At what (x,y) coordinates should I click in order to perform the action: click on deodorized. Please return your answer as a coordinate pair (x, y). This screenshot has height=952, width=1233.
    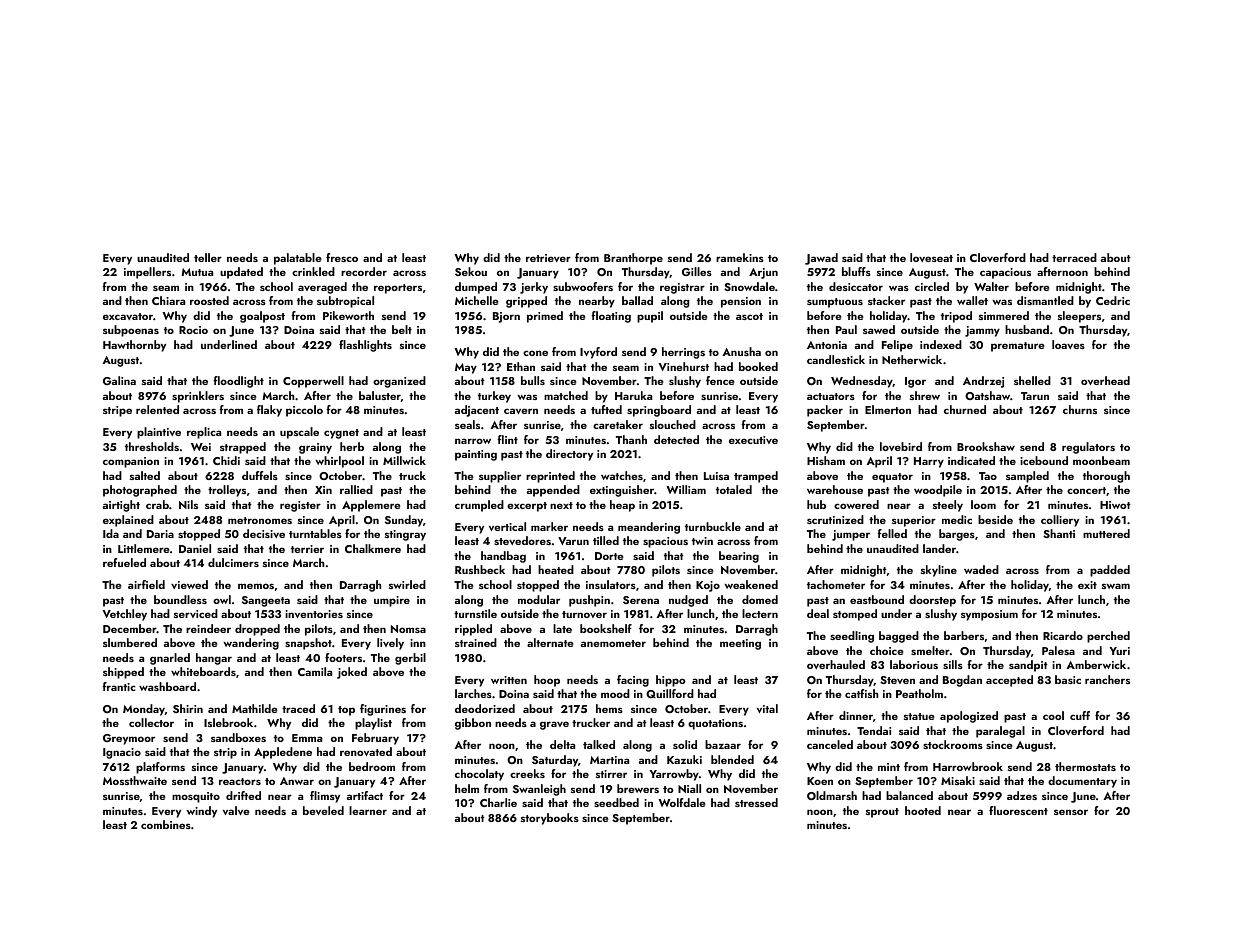
    Looking at the image, I should click on (485, 708).
